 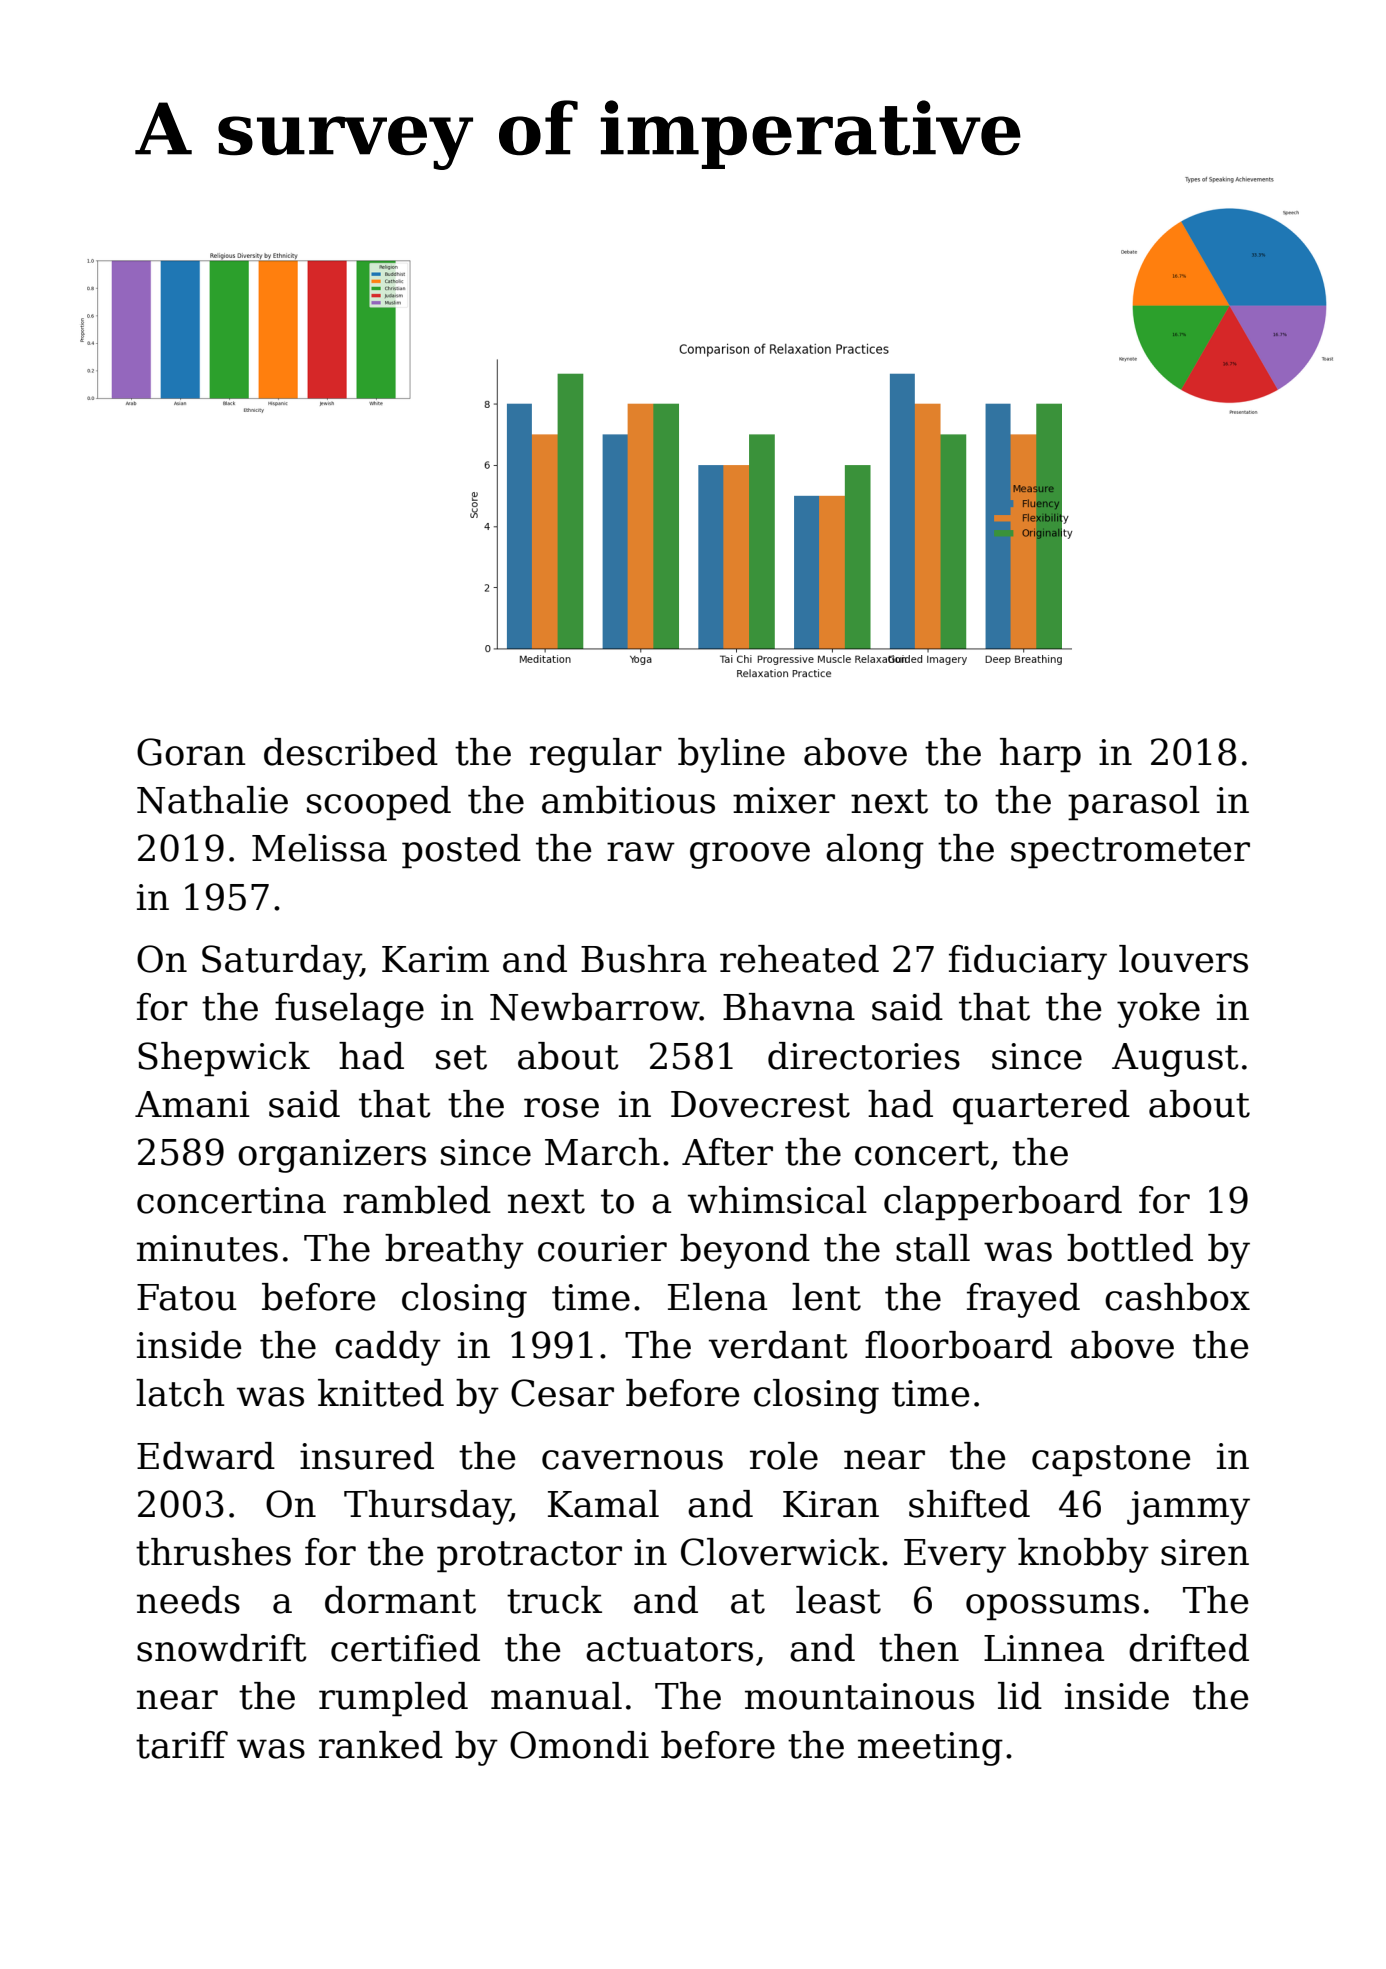 I want to click on Cloverwick, so click(x=780, y=1552).
